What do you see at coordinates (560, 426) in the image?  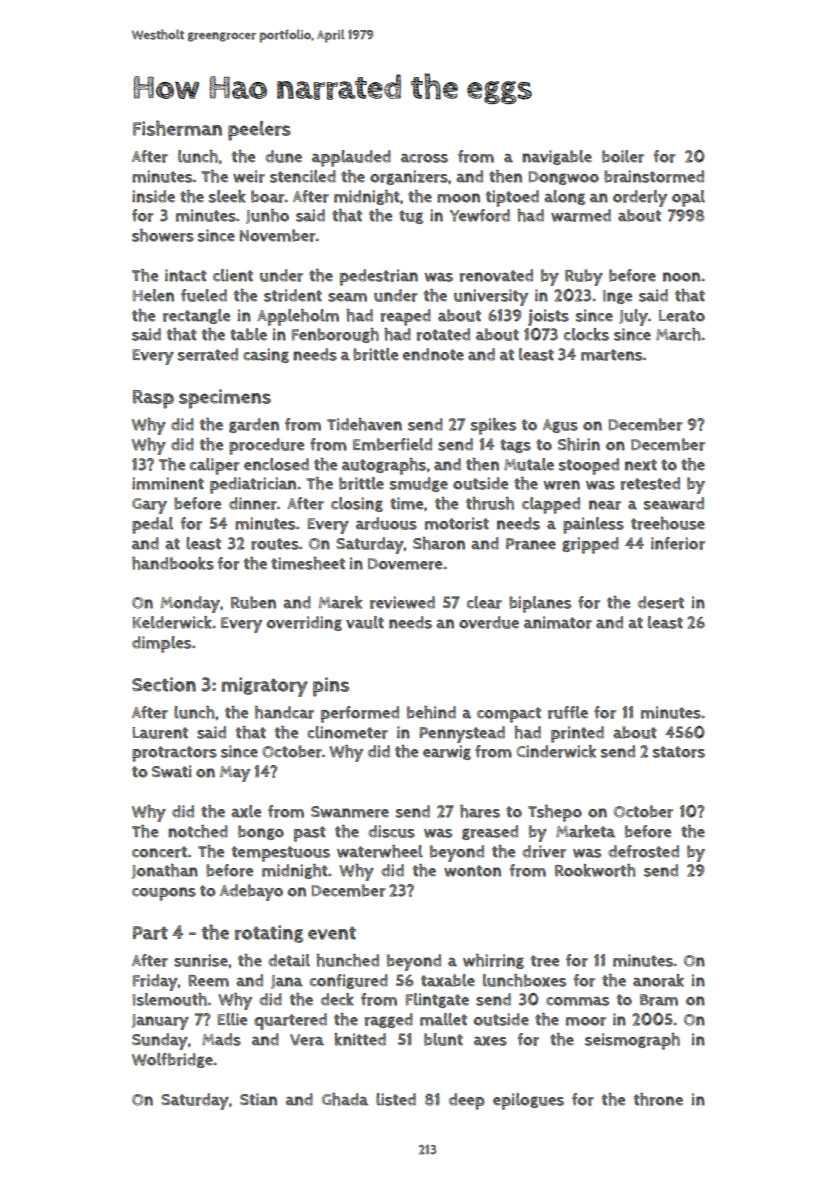 I see `Agus` at bounding box center [560, 426].
